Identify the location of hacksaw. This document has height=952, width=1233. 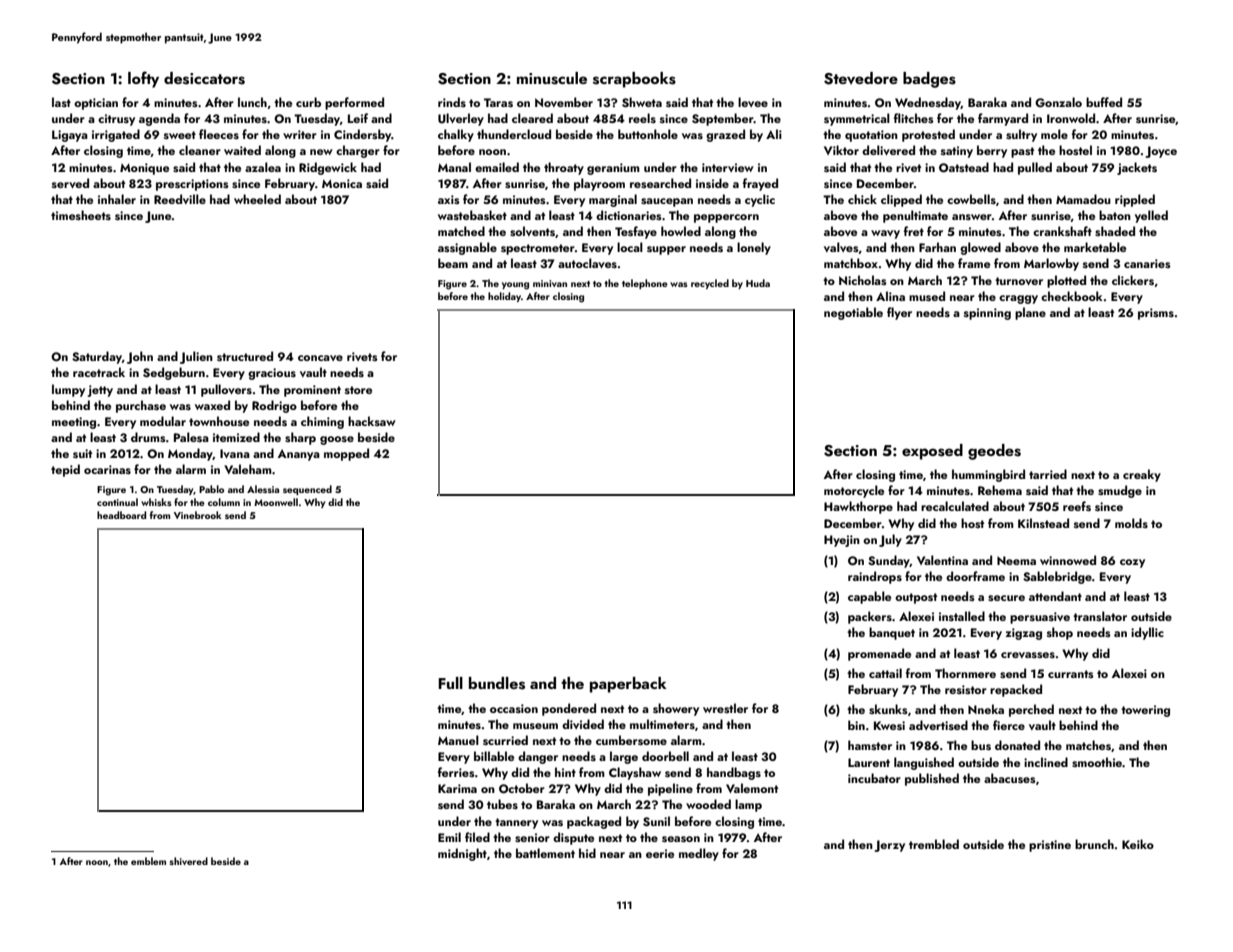
(372, 421).
